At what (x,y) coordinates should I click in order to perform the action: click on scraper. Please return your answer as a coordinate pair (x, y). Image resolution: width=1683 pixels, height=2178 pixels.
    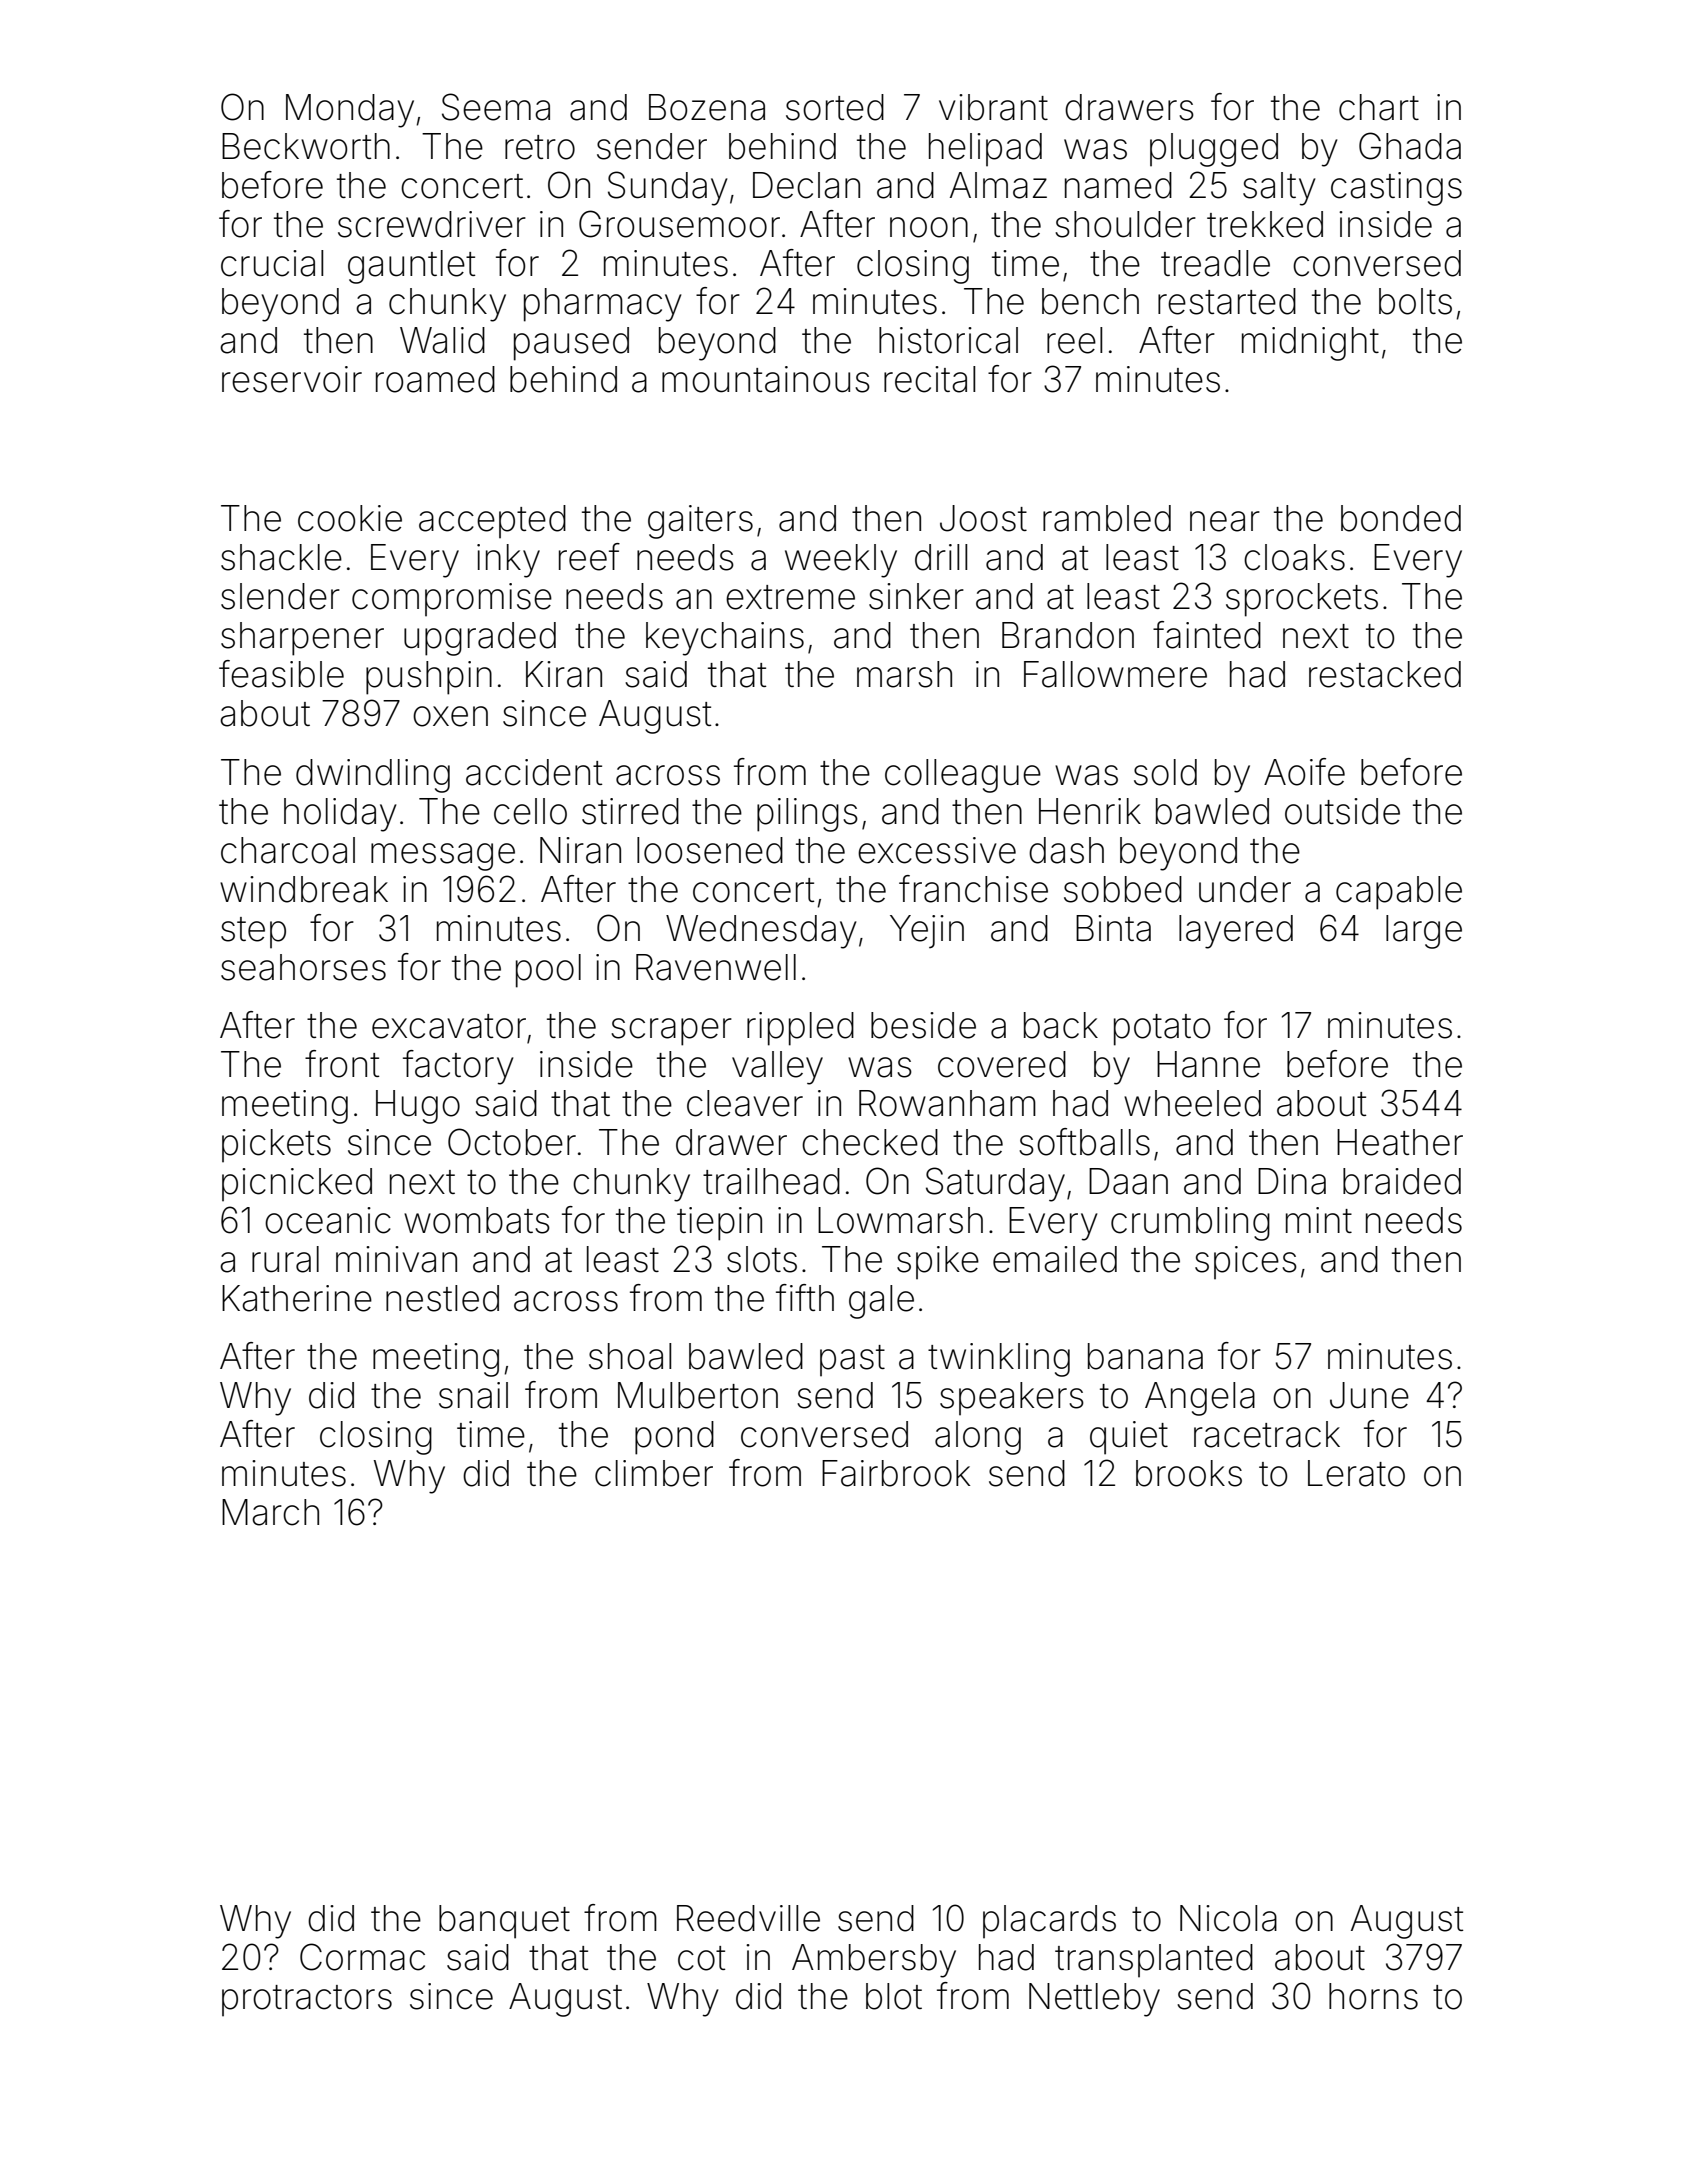
    Looking at the image, I should click on (671, 1032).
